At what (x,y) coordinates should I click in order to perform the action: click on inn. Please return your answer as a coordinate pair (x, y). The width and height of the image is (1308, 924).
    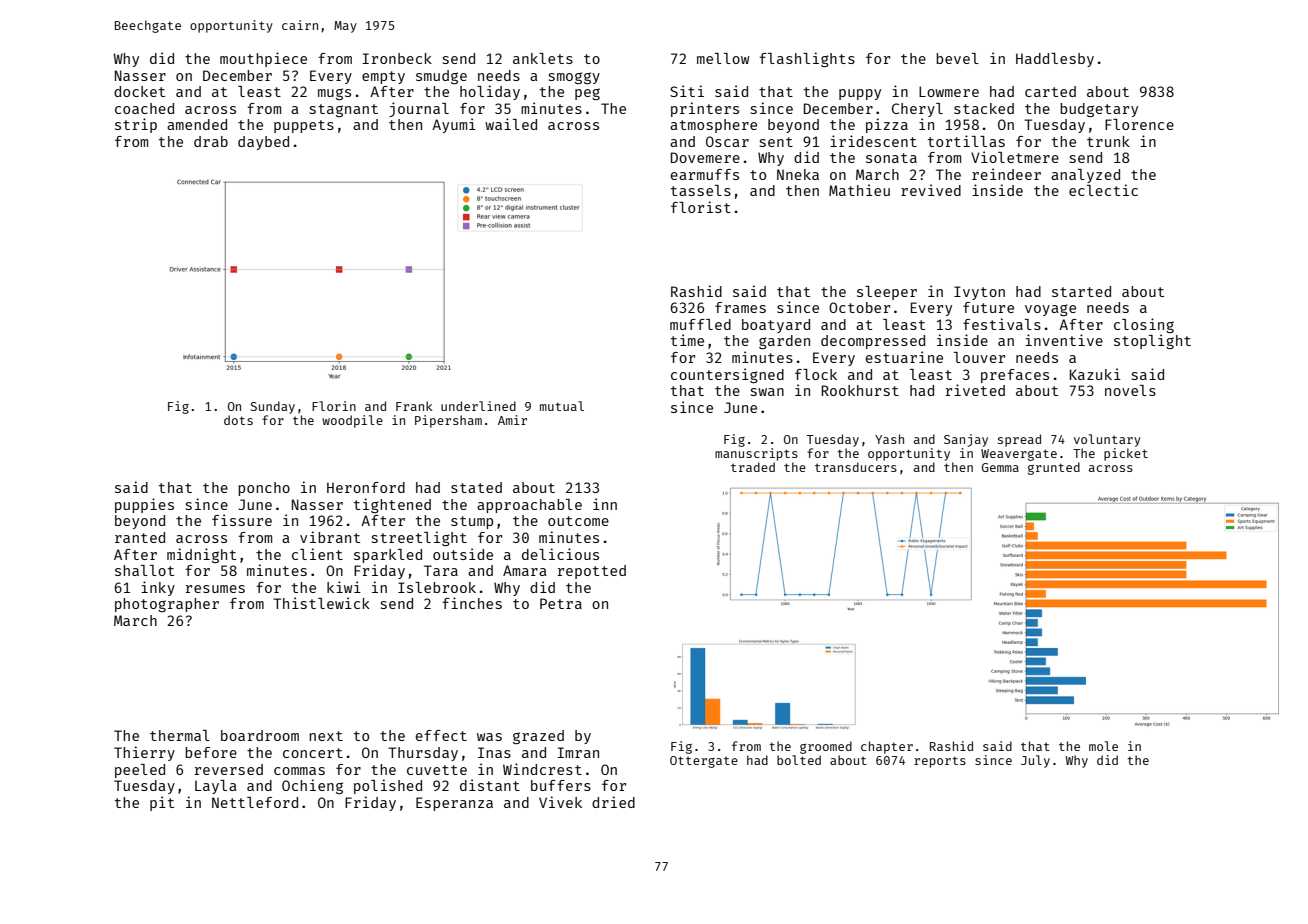
    Looking at the image, I should click on (605, 504).
